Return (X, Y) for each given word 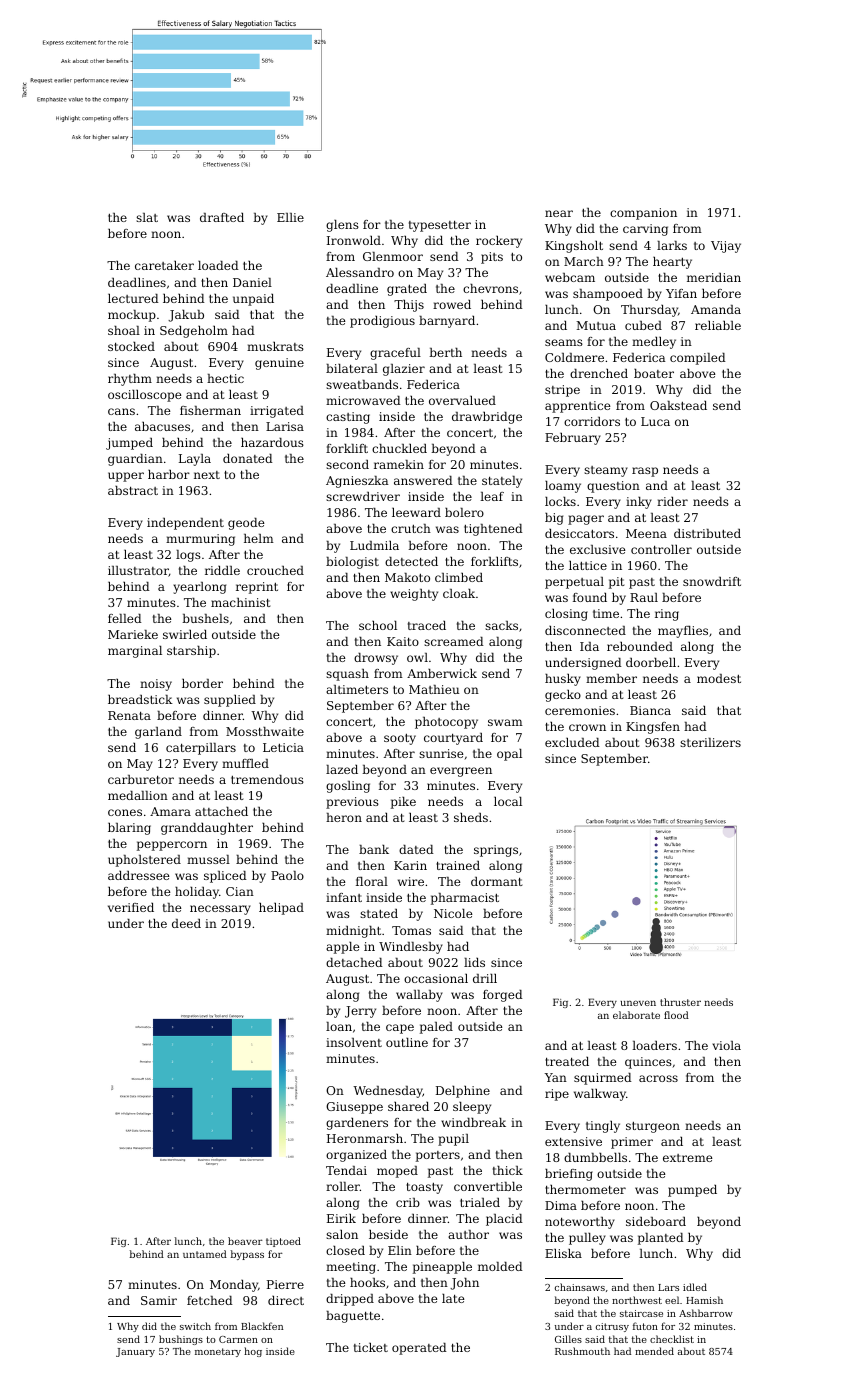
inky (639, 503)
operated (419, 1349)
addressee (138, 875)
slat (147, 217)
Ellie (290, 217)
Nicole (453, 913)
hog (253, 1352)
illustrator (138, 571)
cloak (459, 593)
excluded (572, 742)
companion (643, 214)
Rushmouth (582, 1351)
